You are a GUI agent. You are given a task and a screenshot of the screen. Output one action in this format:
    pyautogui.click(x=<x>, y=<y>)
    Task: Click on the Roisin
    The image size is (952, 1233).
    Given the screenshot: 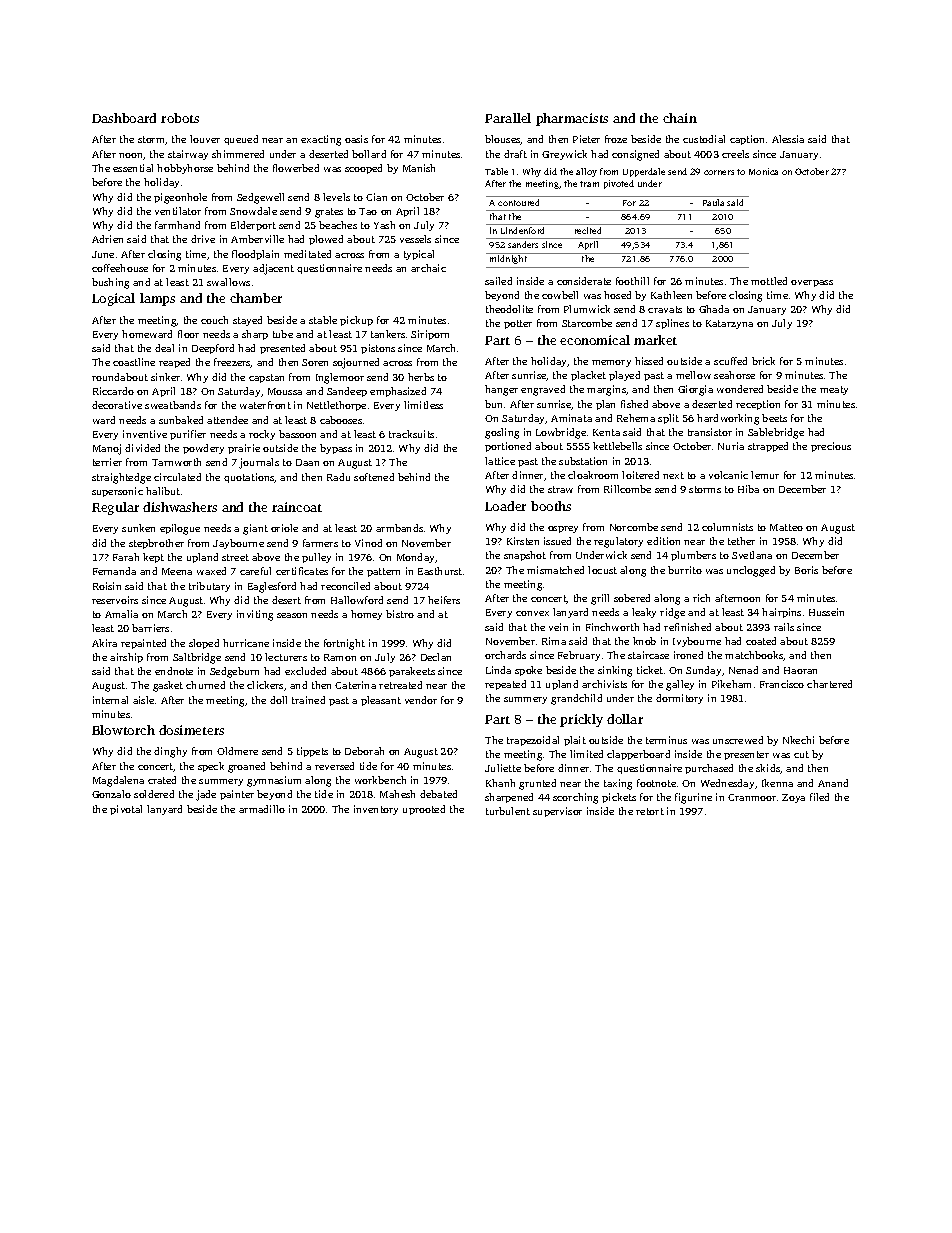 What is the action you would take?
    pyautogui.click(x=107, y=586)
